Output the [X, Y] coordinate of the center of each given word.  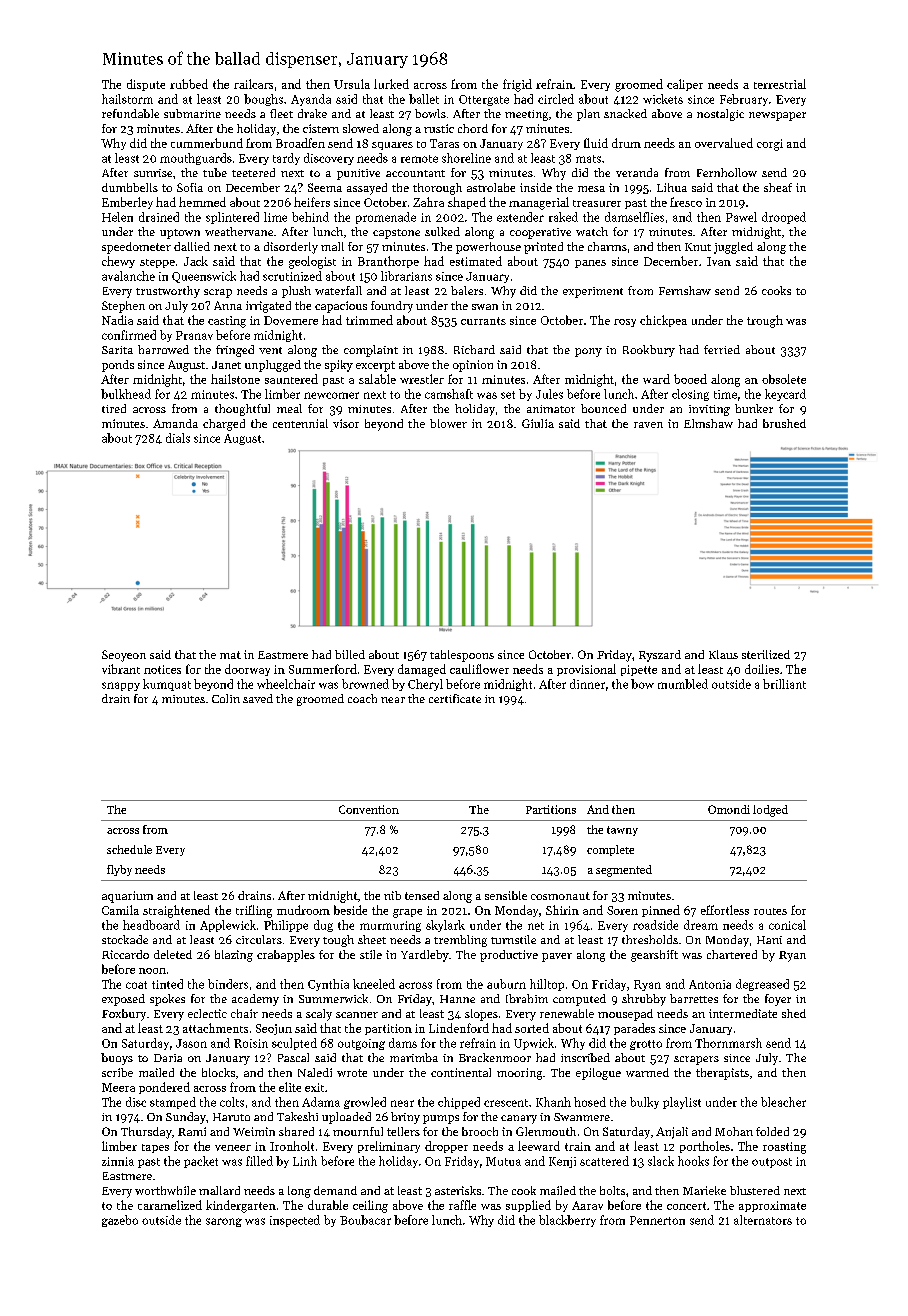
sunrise [153, 173]
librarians [406, 276]
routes [770, 911]
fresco [686, 202]
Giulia [538, 423]
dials [178, 438]
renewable [567, 1013]
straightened [176, 911]
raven [648, 425]
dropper [446, 1147]
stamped [173, 1103]
